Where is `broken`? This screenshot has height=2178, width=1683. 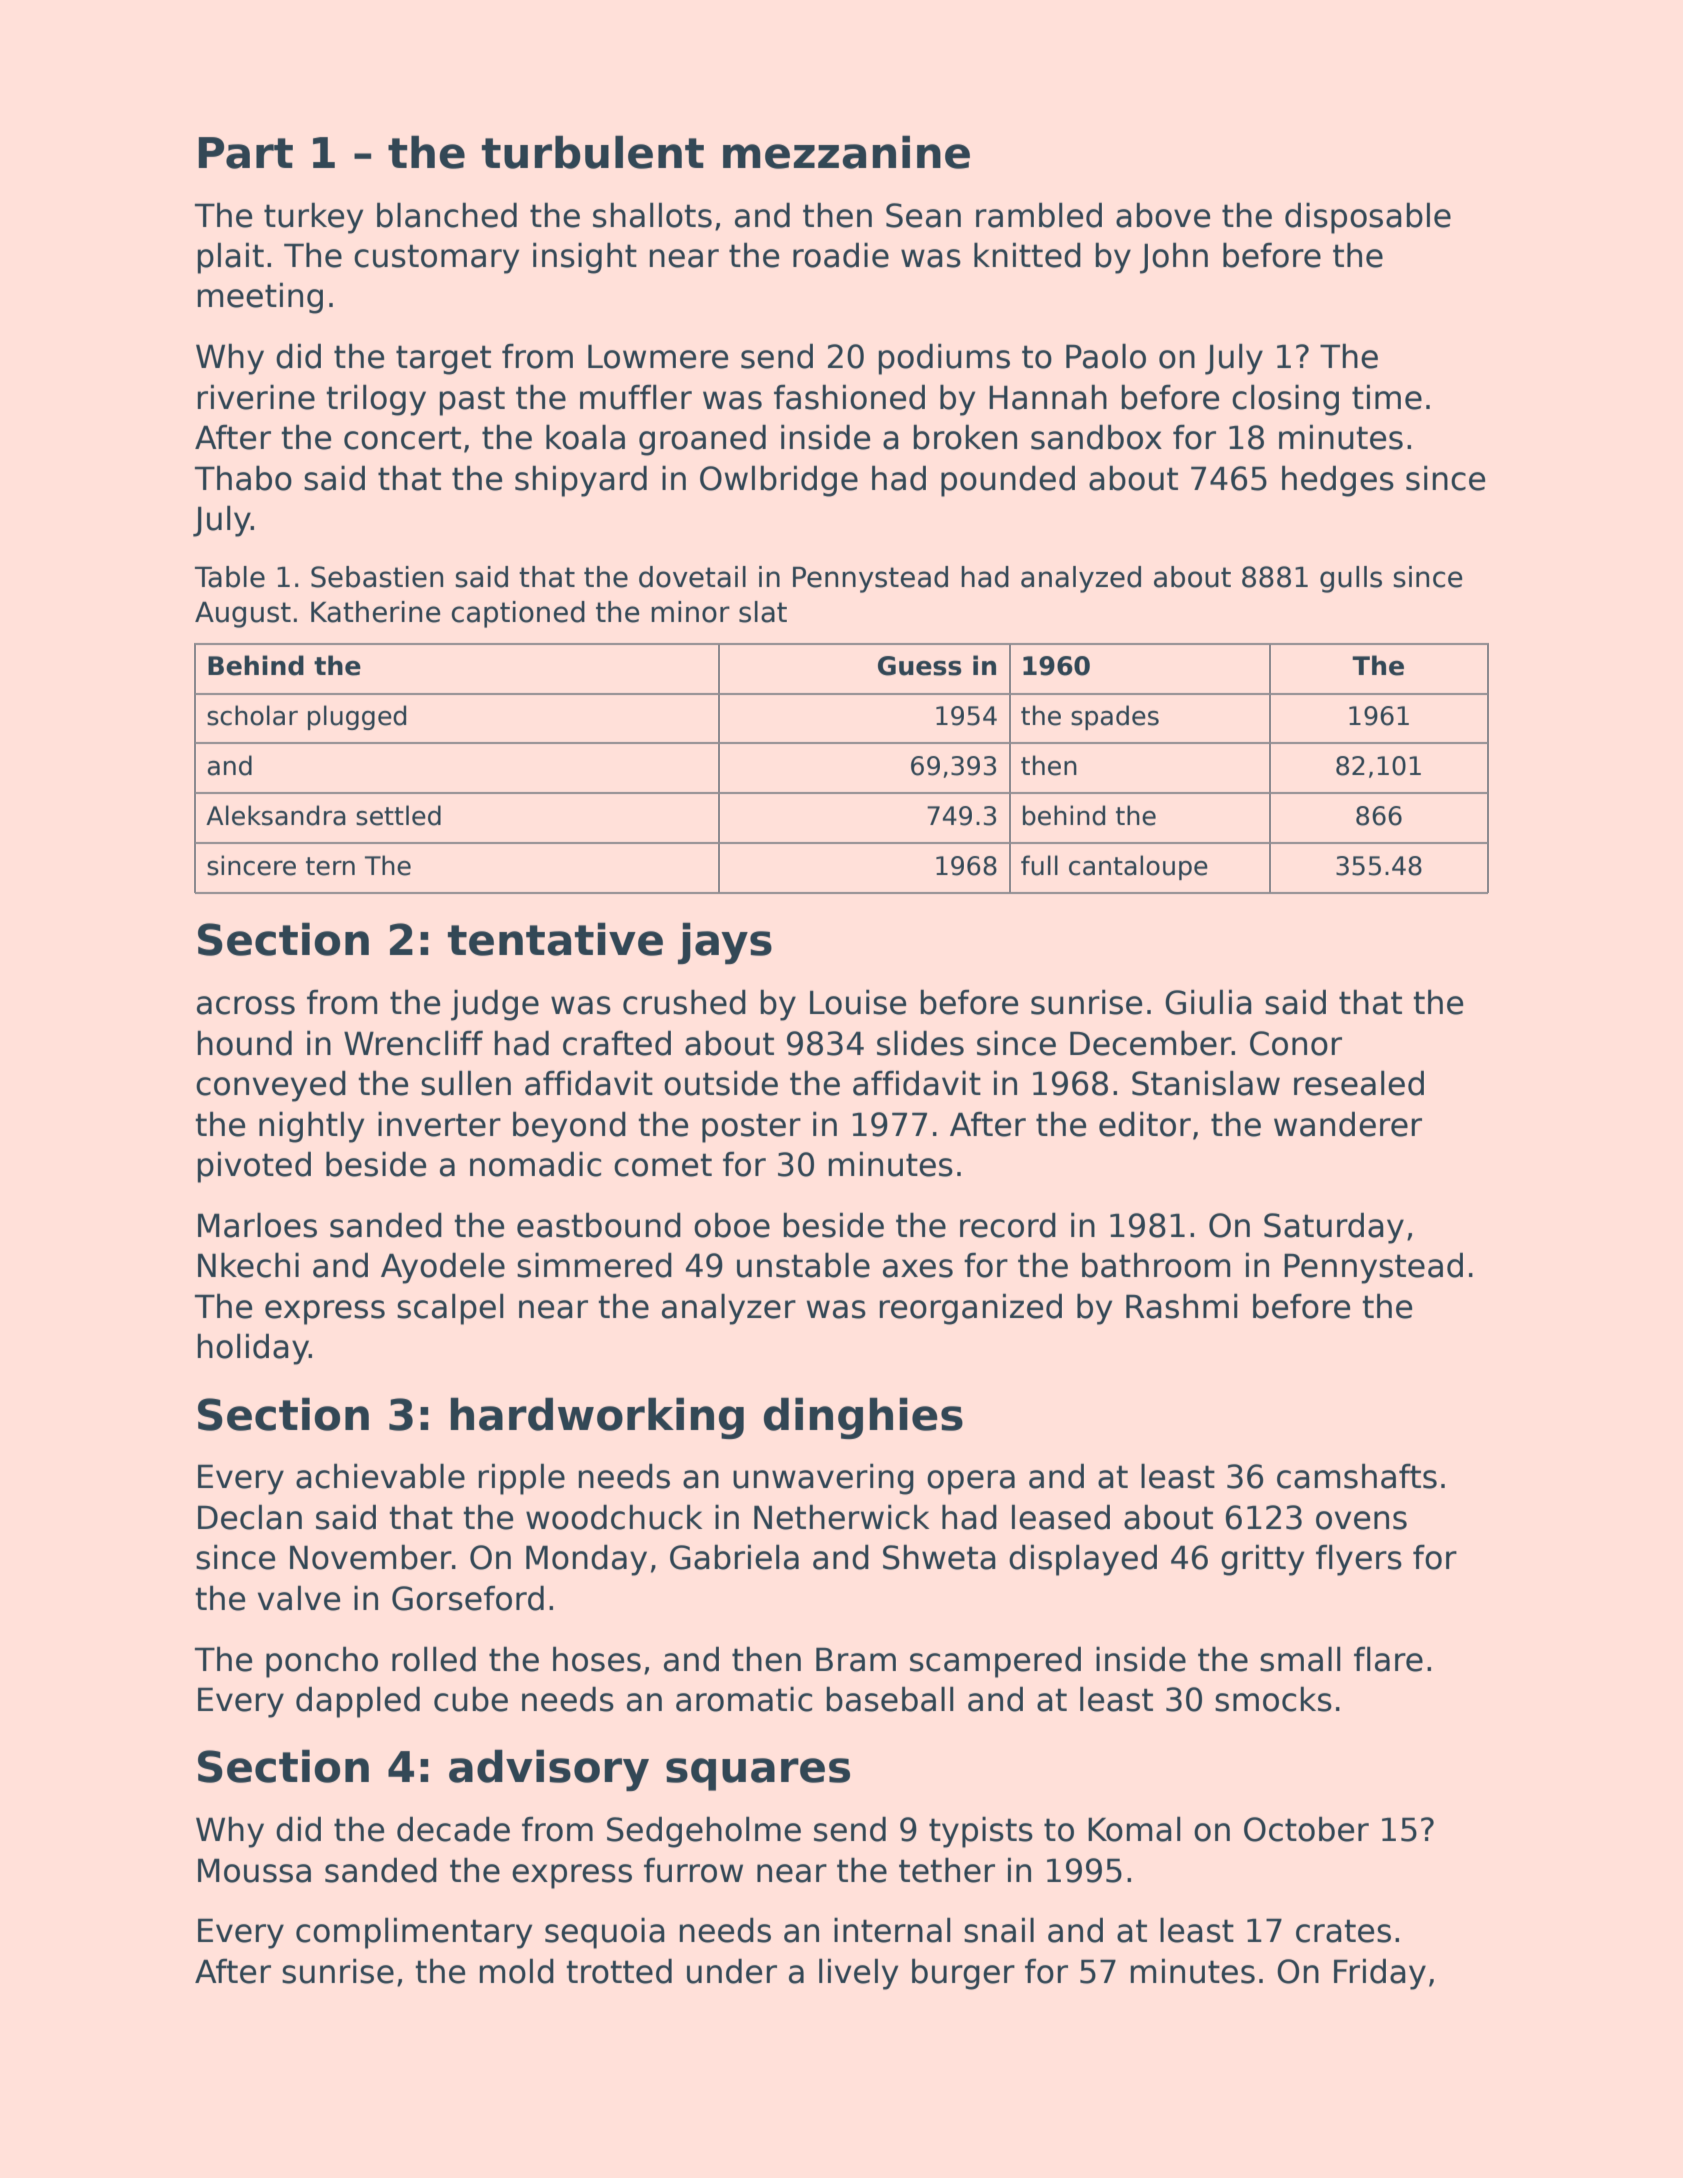 broken is located at coordinates (965, 437).
